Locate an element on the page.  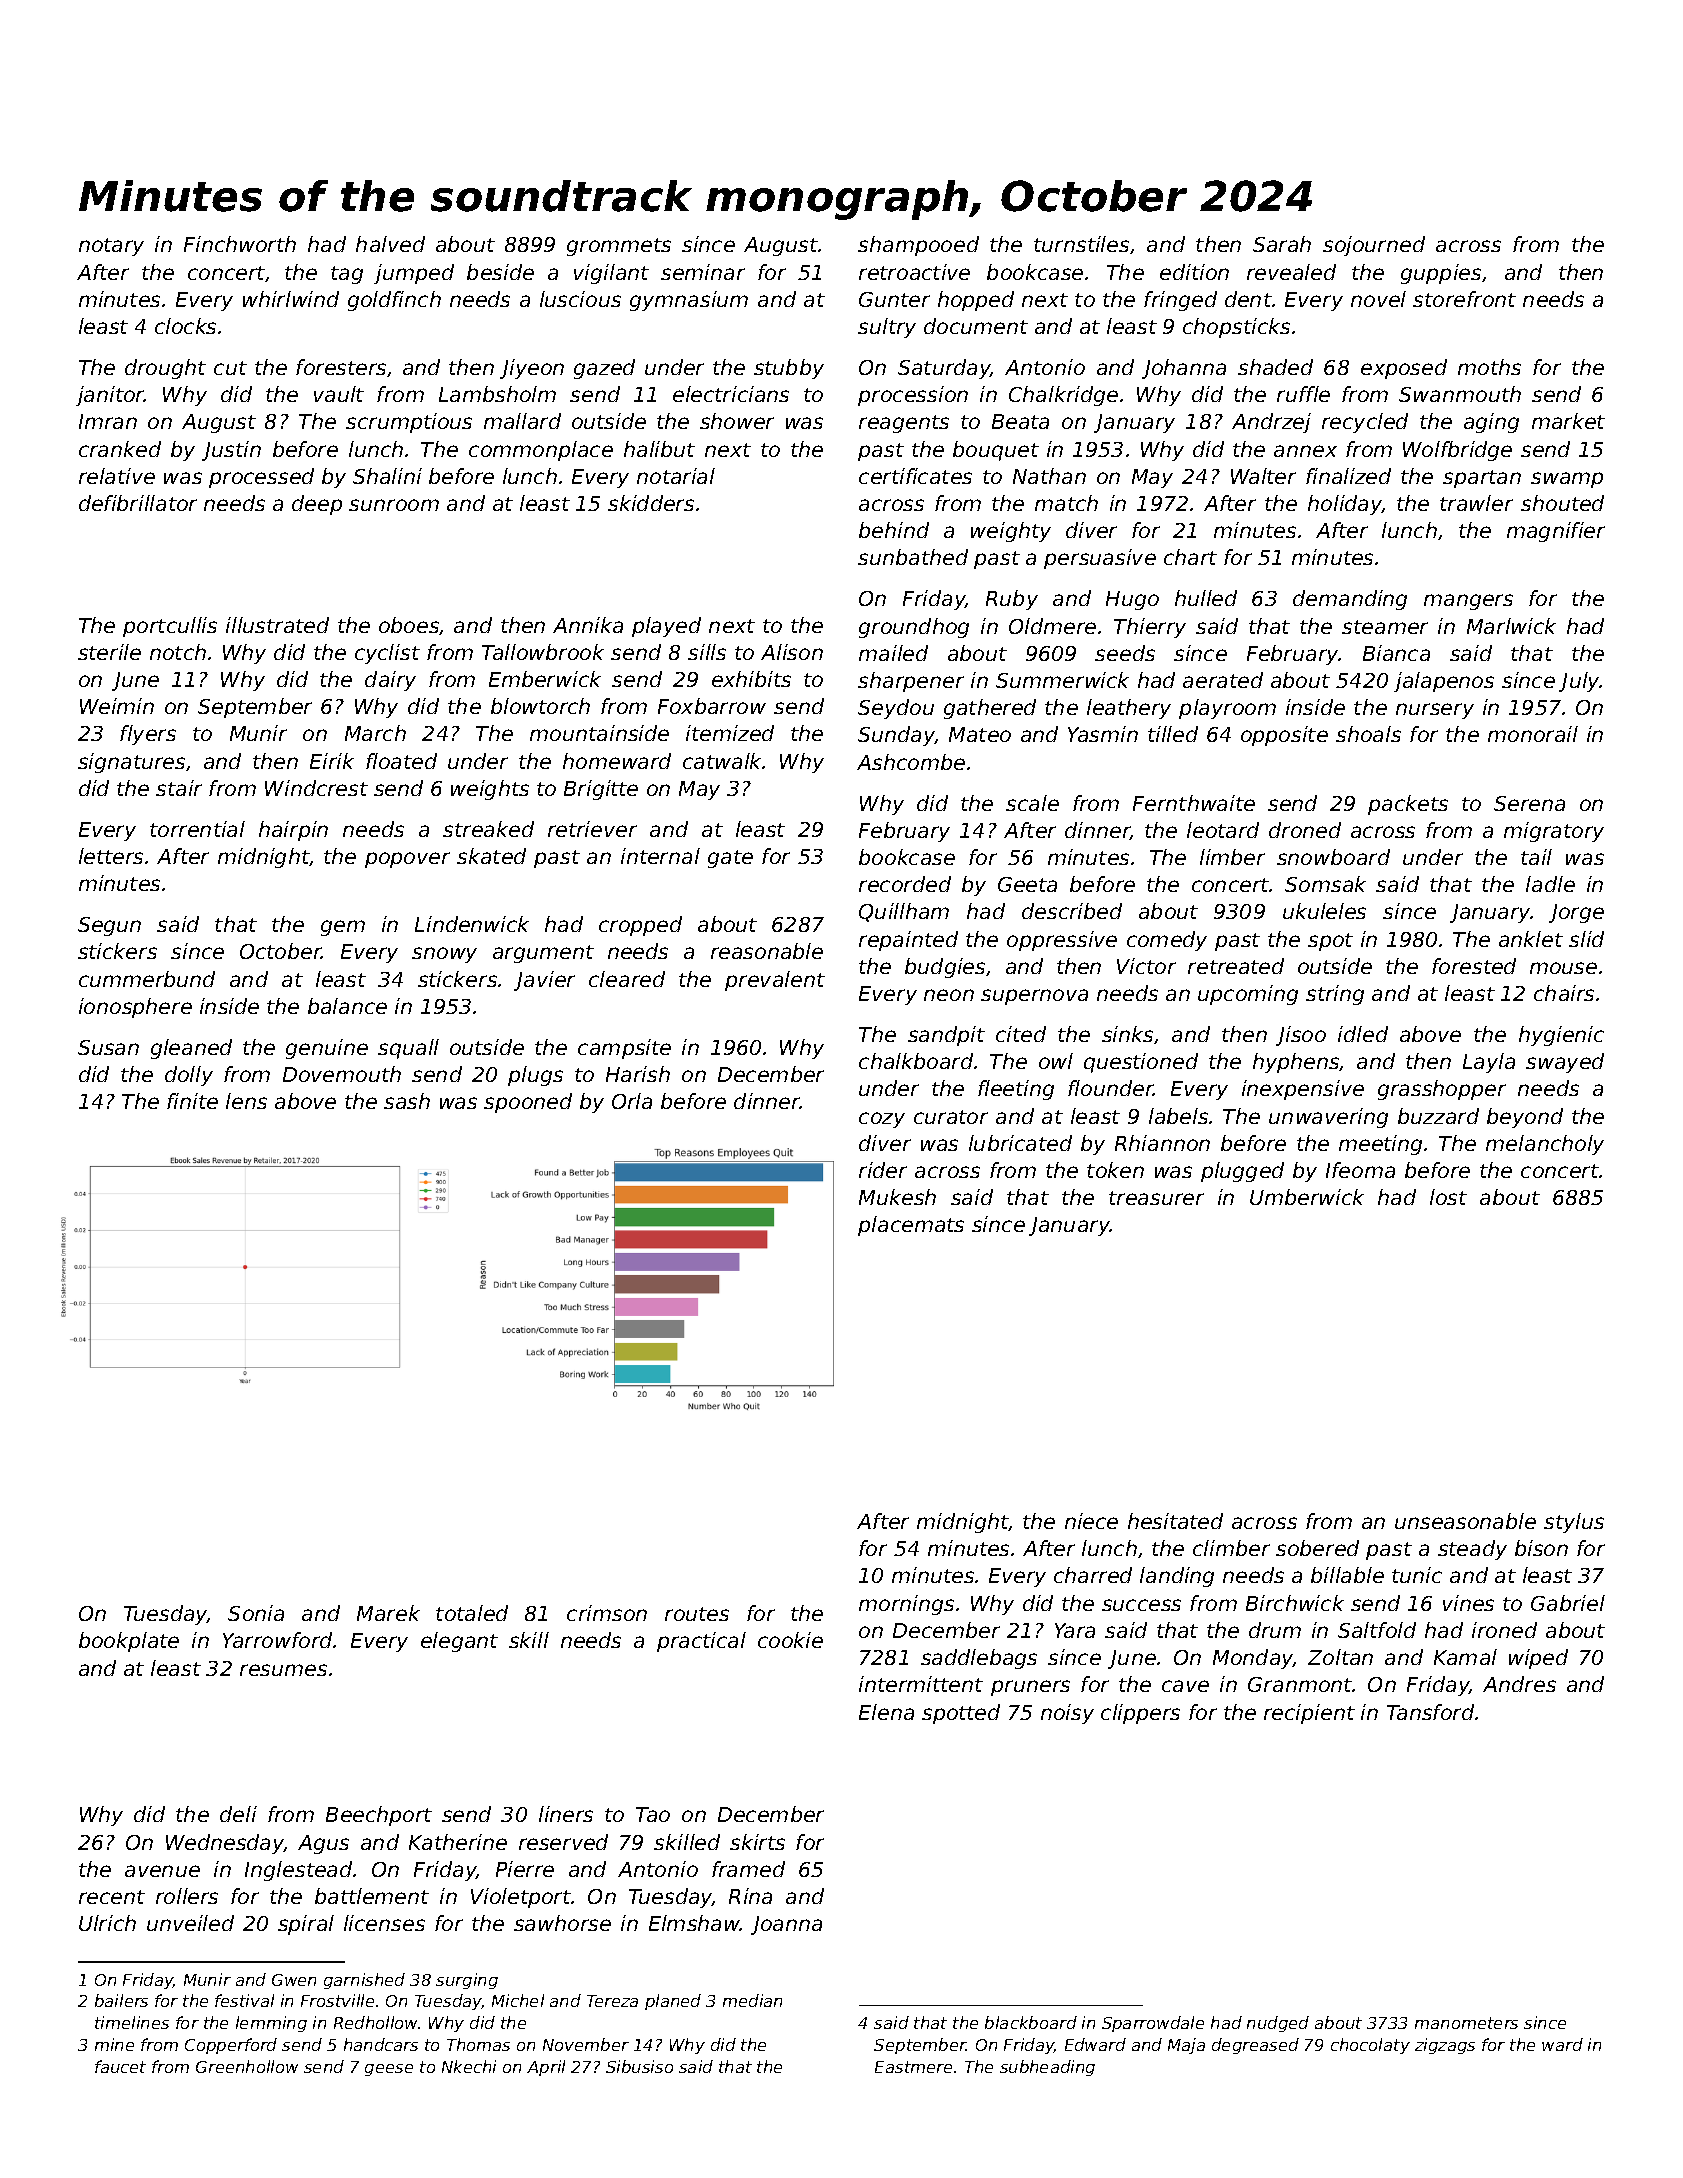
Ulrich is located at coordinates (107, 1923).
